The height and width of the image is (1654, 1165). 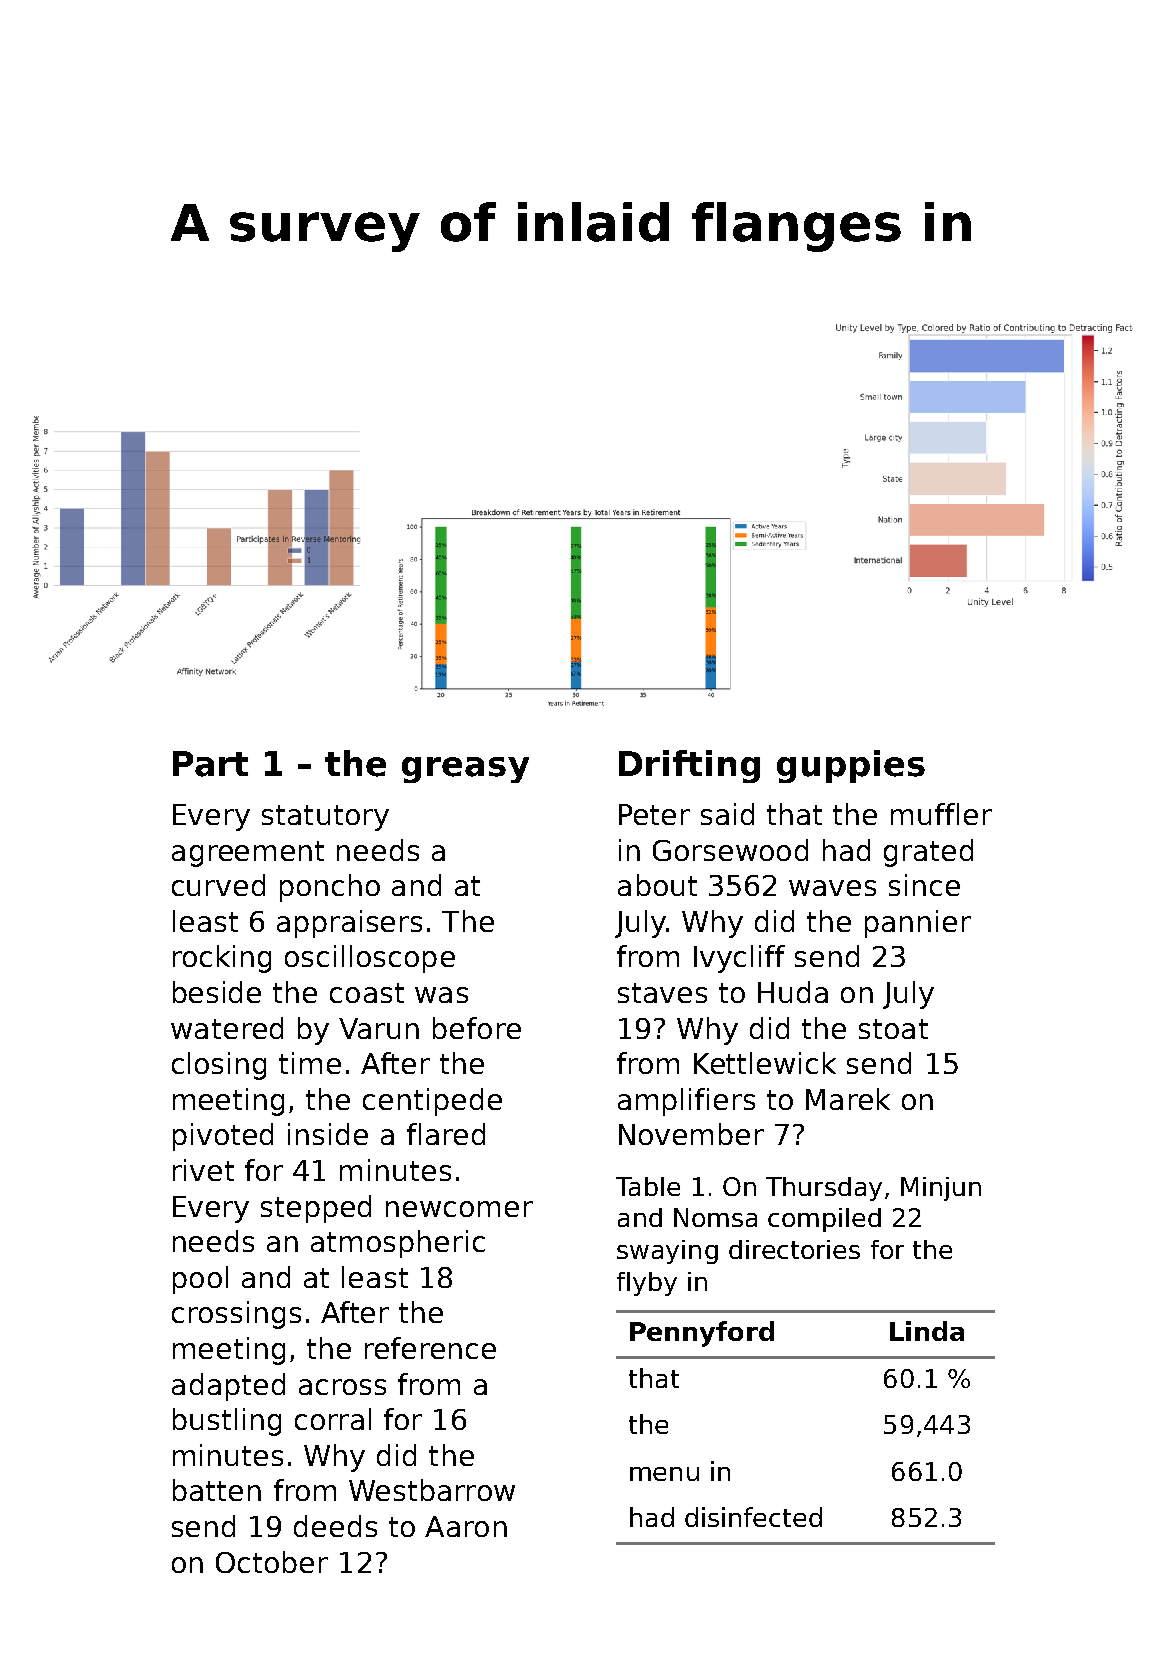 I want to click on disinfected, so click(x=753, y=1517).
